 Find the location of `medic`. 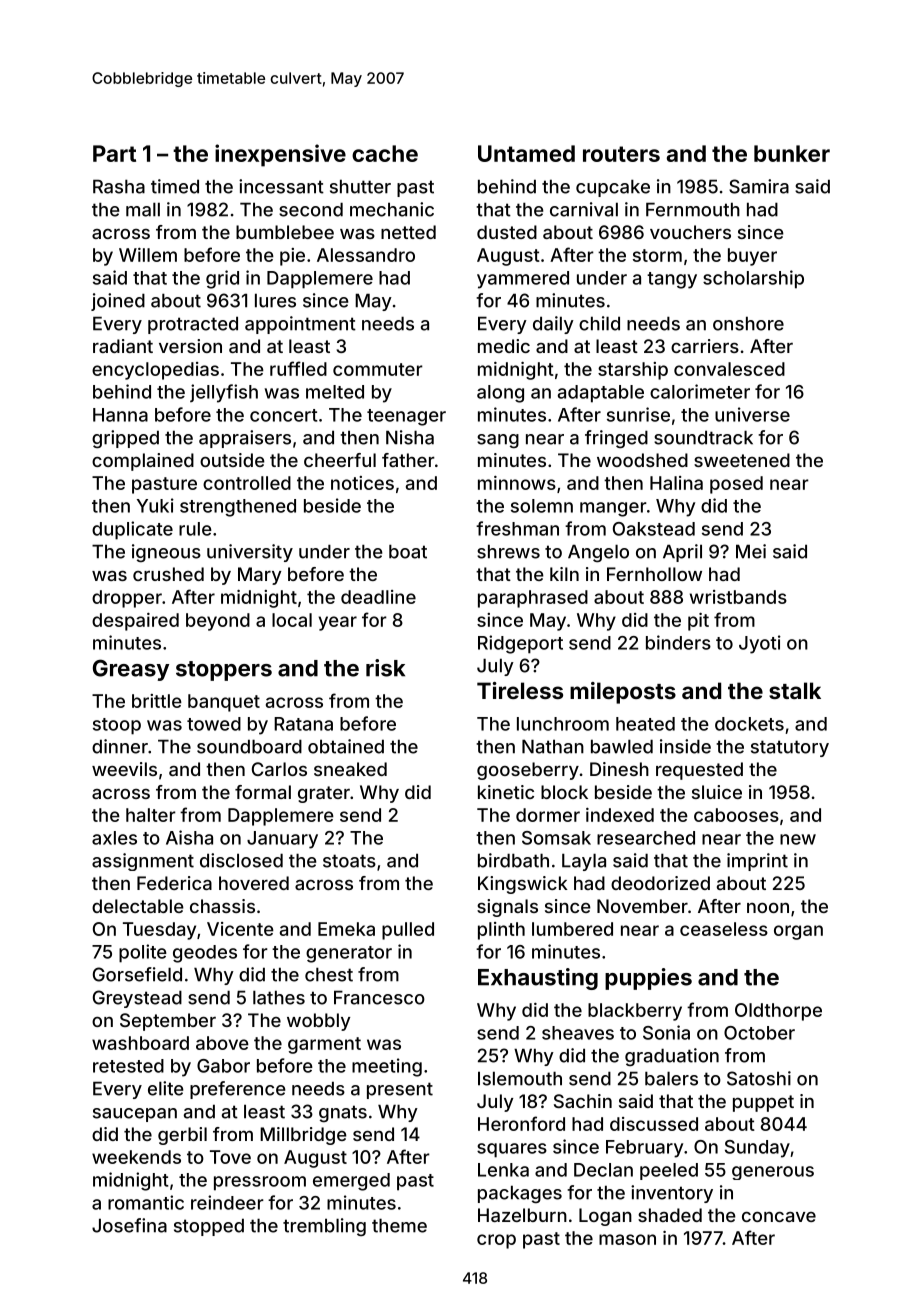

medic is located at coordinates (504, 346).
